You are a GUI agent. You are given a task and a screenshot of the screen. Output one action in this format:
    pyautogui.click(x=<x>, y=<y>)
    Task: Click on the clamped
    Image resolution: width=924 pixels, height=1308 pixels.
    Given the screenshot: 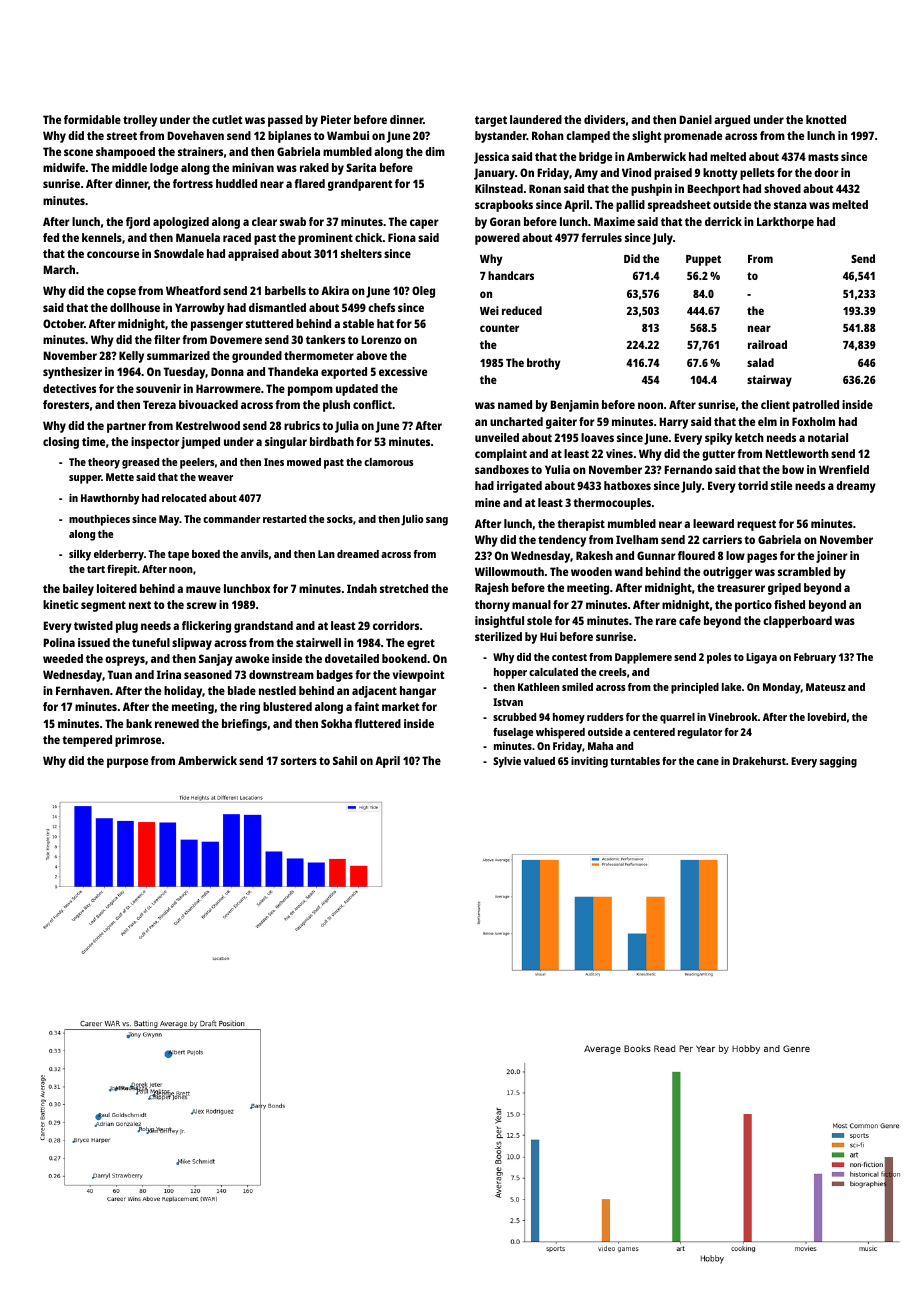 What is the action you would take?
    pyautogui.click(x=588, y=137)
